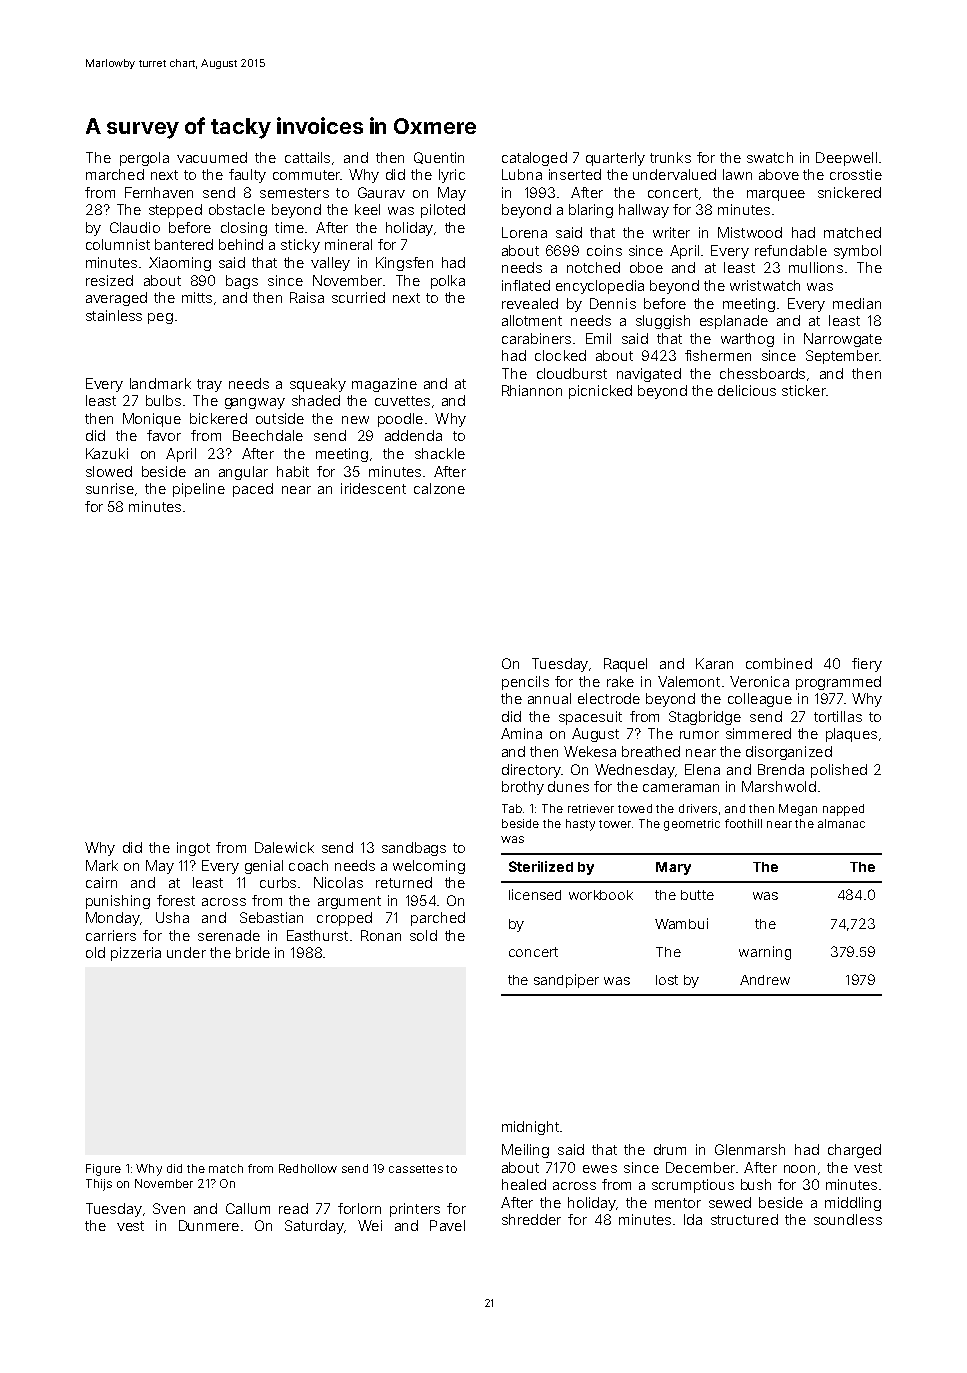  What do you see at coordinates (144, 159) in the document?
I see `pergola` at bounding box center [144, 159].
